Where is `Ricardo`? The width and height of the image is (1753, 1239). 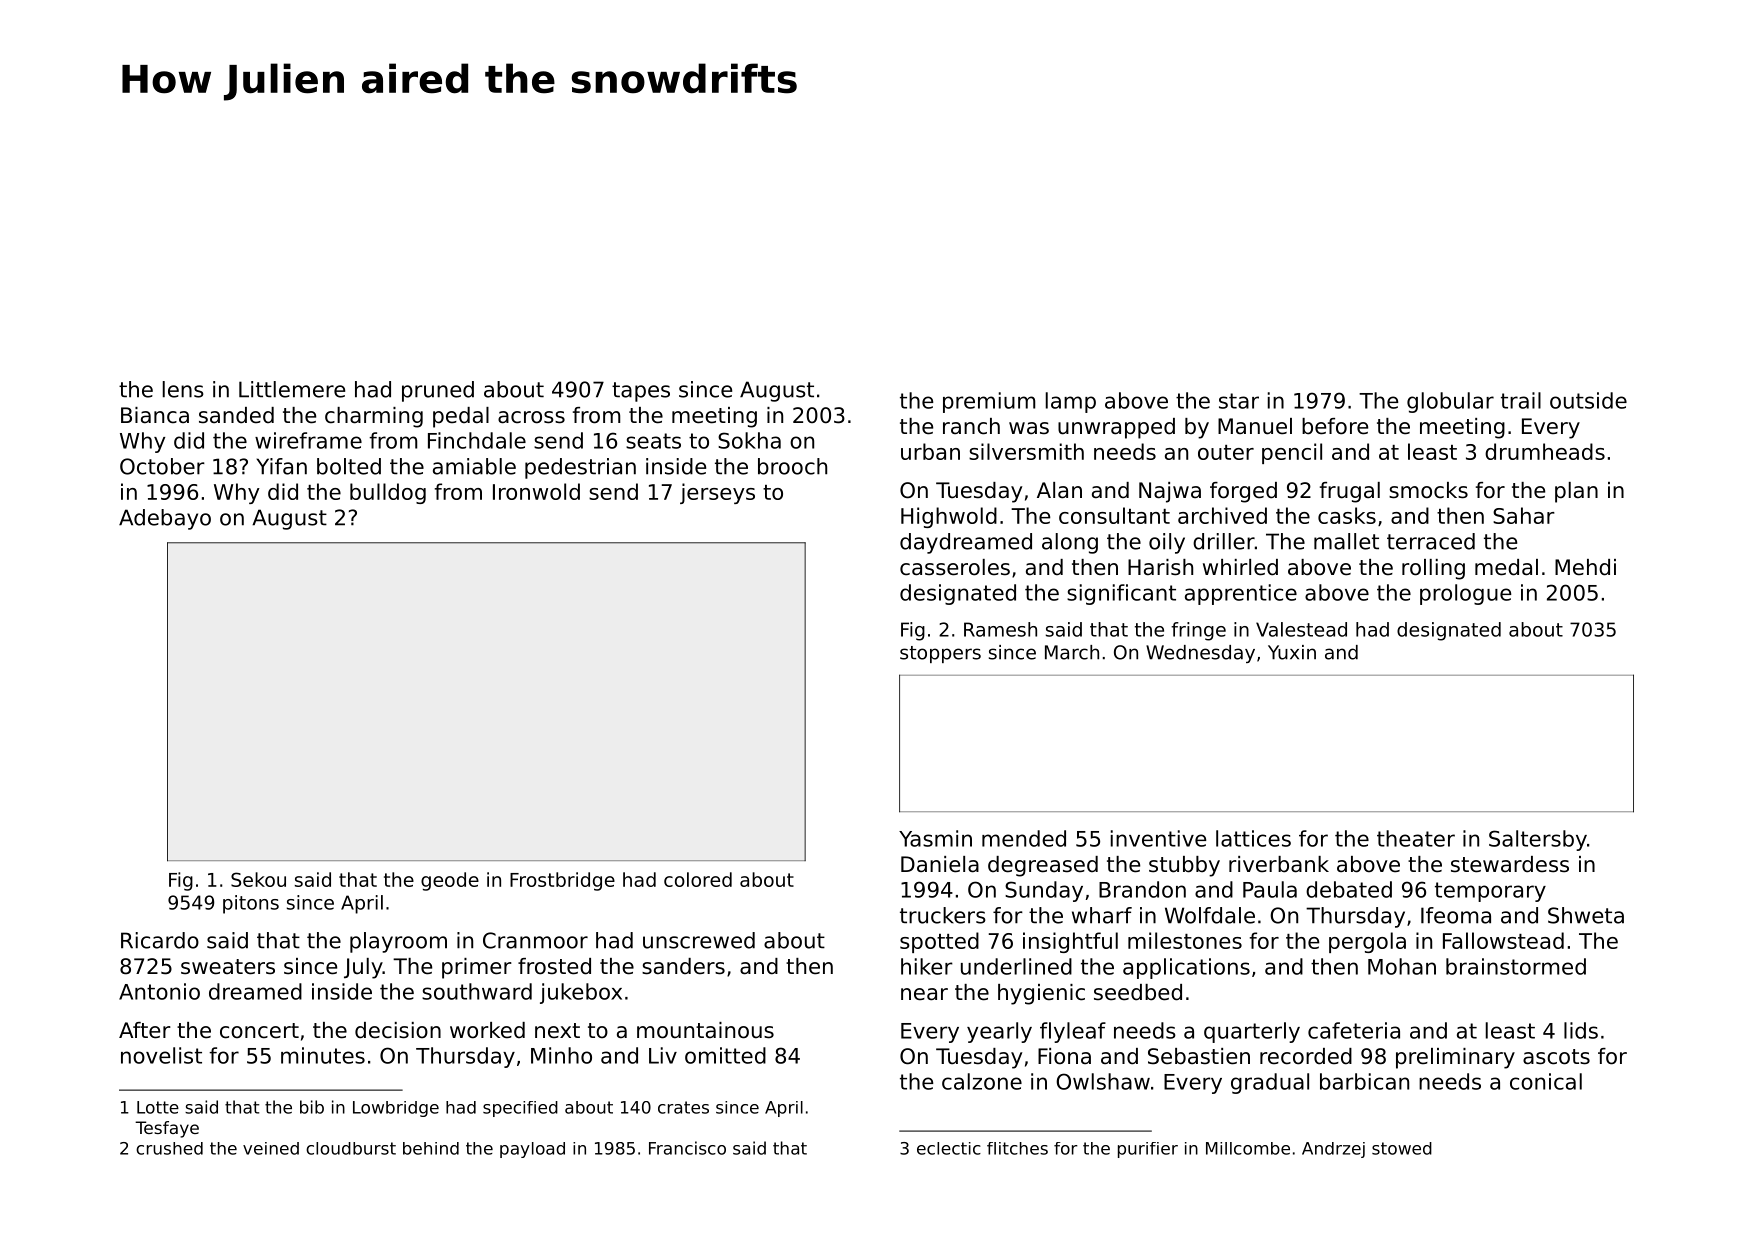 Ricardo is located at coordinates (160, 940).
